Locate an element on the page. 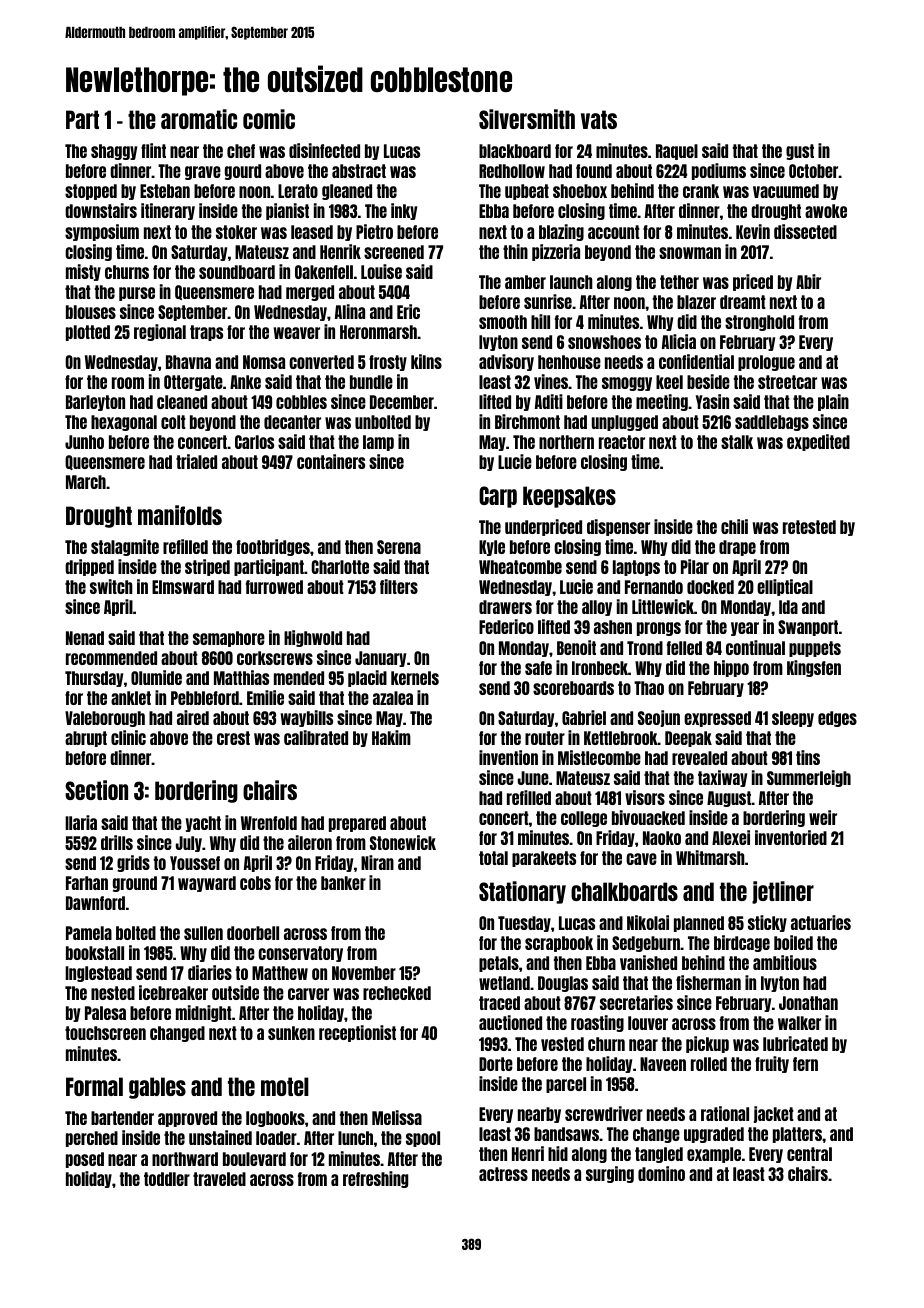  Jonathan is located at coordinates (808, 1003).
